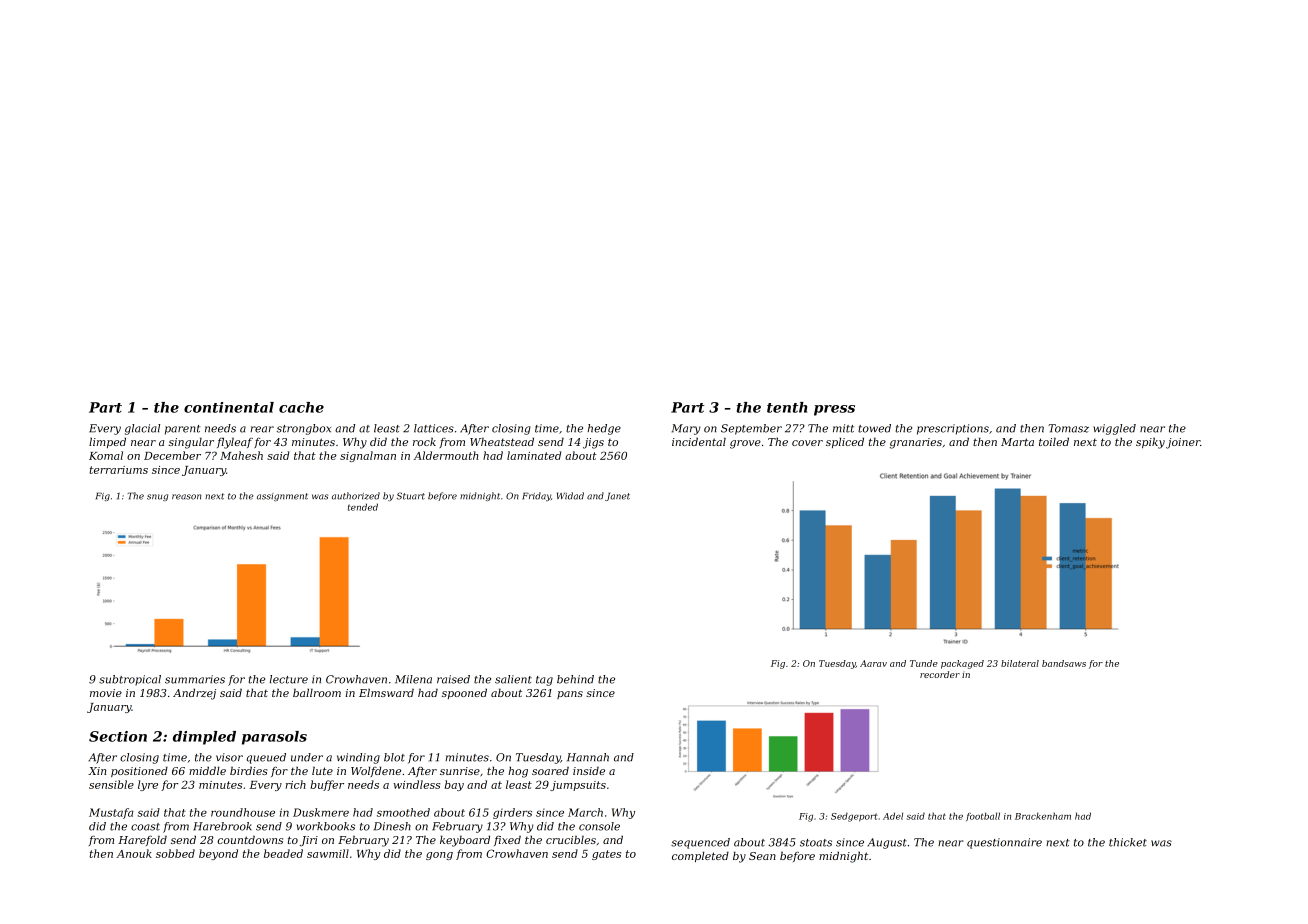 Image resolution: width=1308 pixels, height=924 pixels. Describe the element at coordinates (368, 456) in the screenshot. I see `signalman` at that location.
